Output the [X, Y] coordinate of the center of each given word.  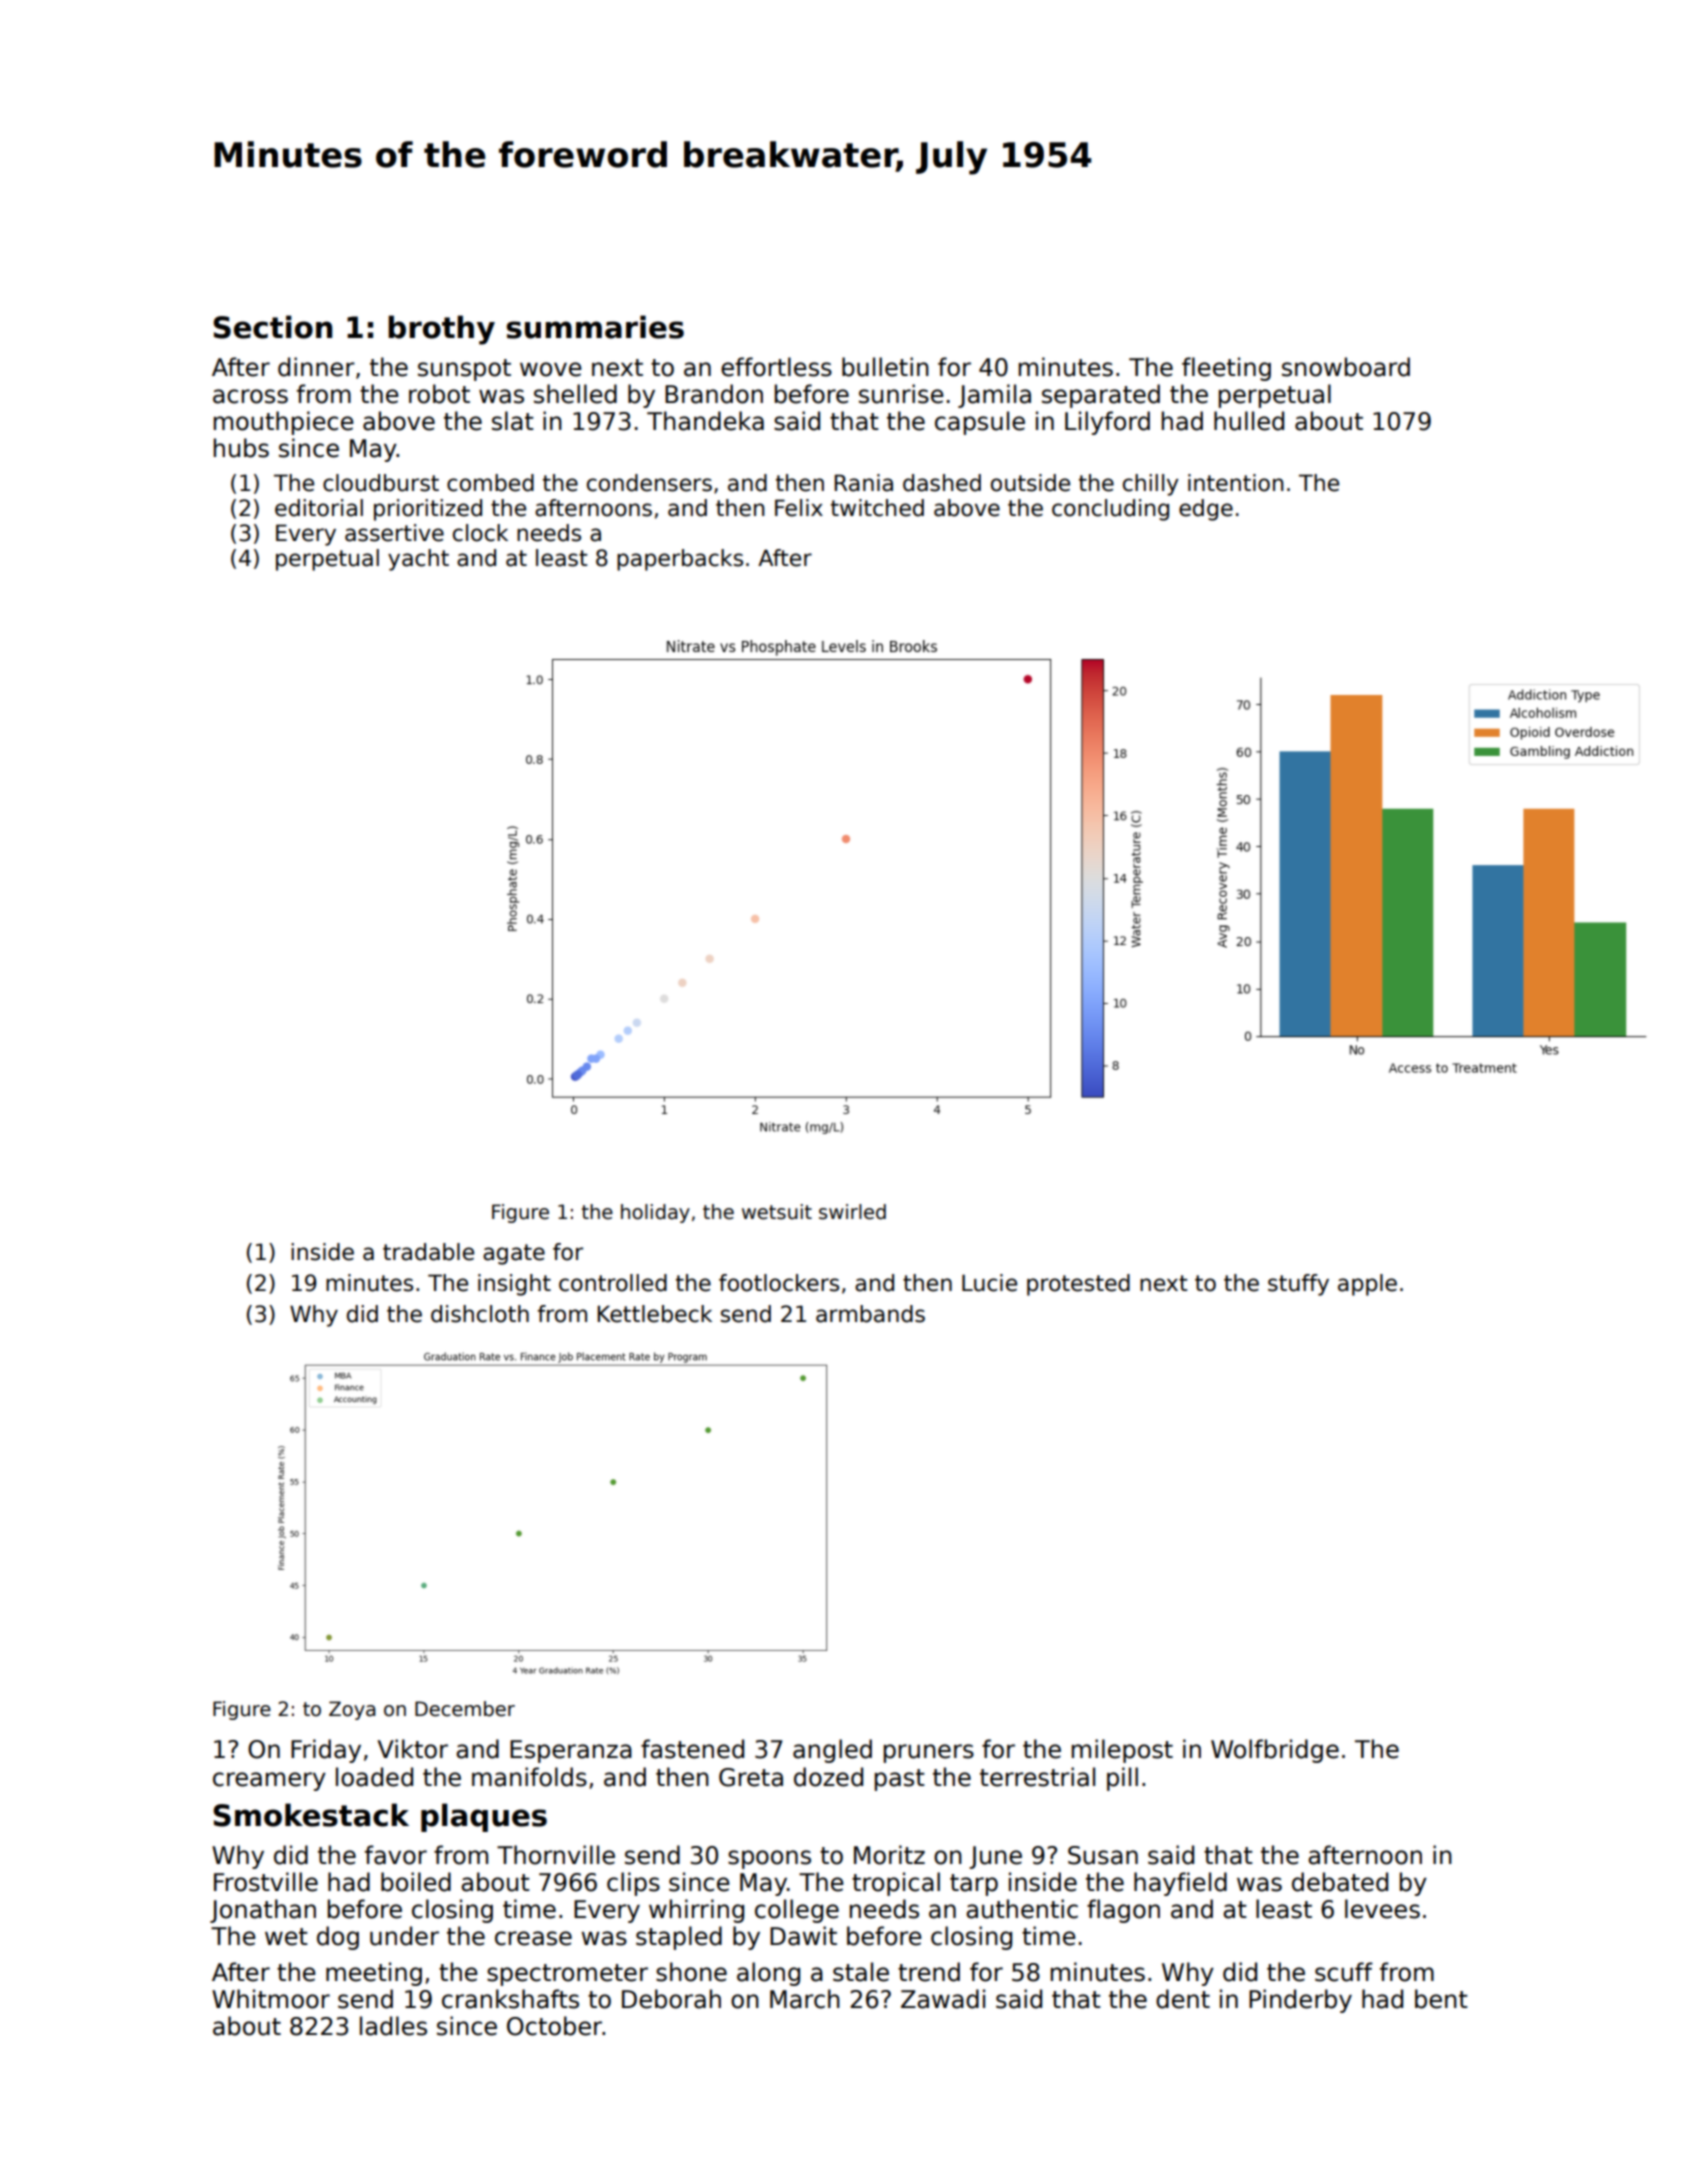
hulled [1249, 421]
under [404, 1936]
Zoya [352, 1710]
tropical [896, 1884]
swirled [852, 1212]
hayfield [1180, 1884]
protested [1078, 1285]
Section [272, 327]
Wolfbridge [1275, 1751]
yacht [418, 560]
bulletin [885, 367]
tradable [428, 1252]
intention [1235, 483]
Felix [799, 508]
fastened [692, 1749]
